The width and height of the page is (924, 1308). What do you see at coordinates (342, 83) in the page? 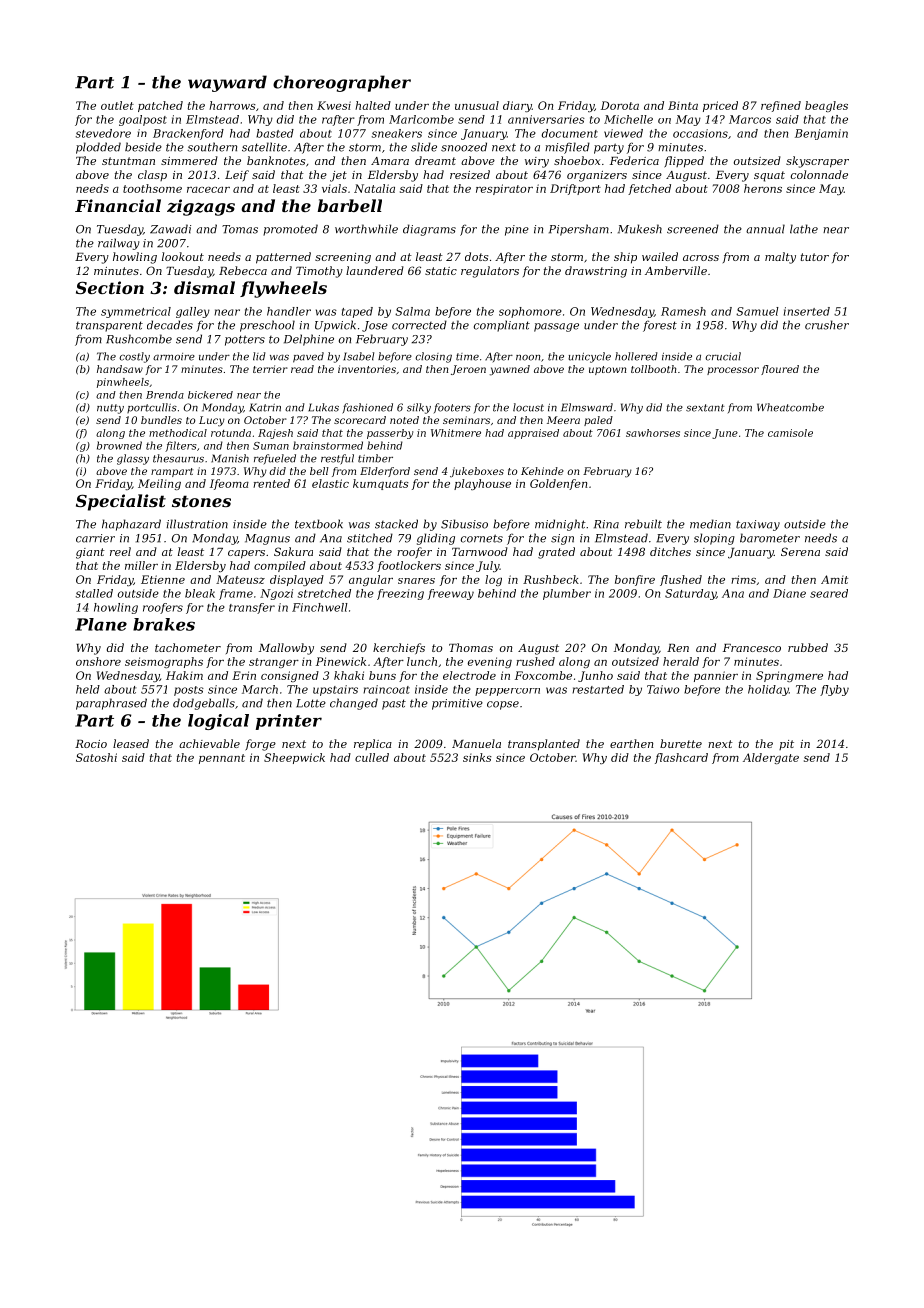
I see `choreographer` at bounding box center [342, 83].
